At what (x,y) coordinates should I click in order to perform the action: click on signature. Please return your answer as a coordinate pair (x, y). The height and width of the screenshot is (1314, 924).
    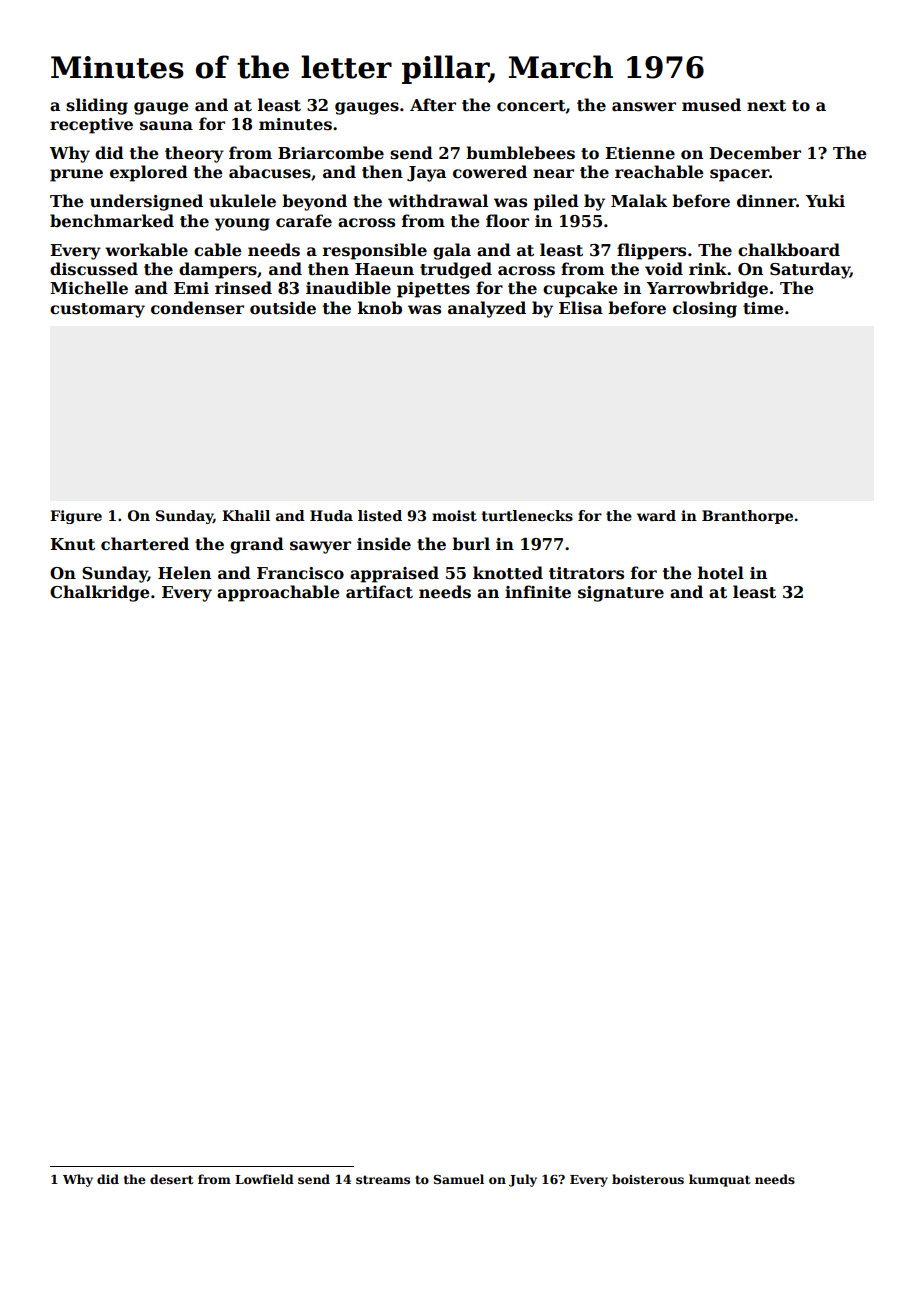
    Looking at the image, I should click on (621, 594).
